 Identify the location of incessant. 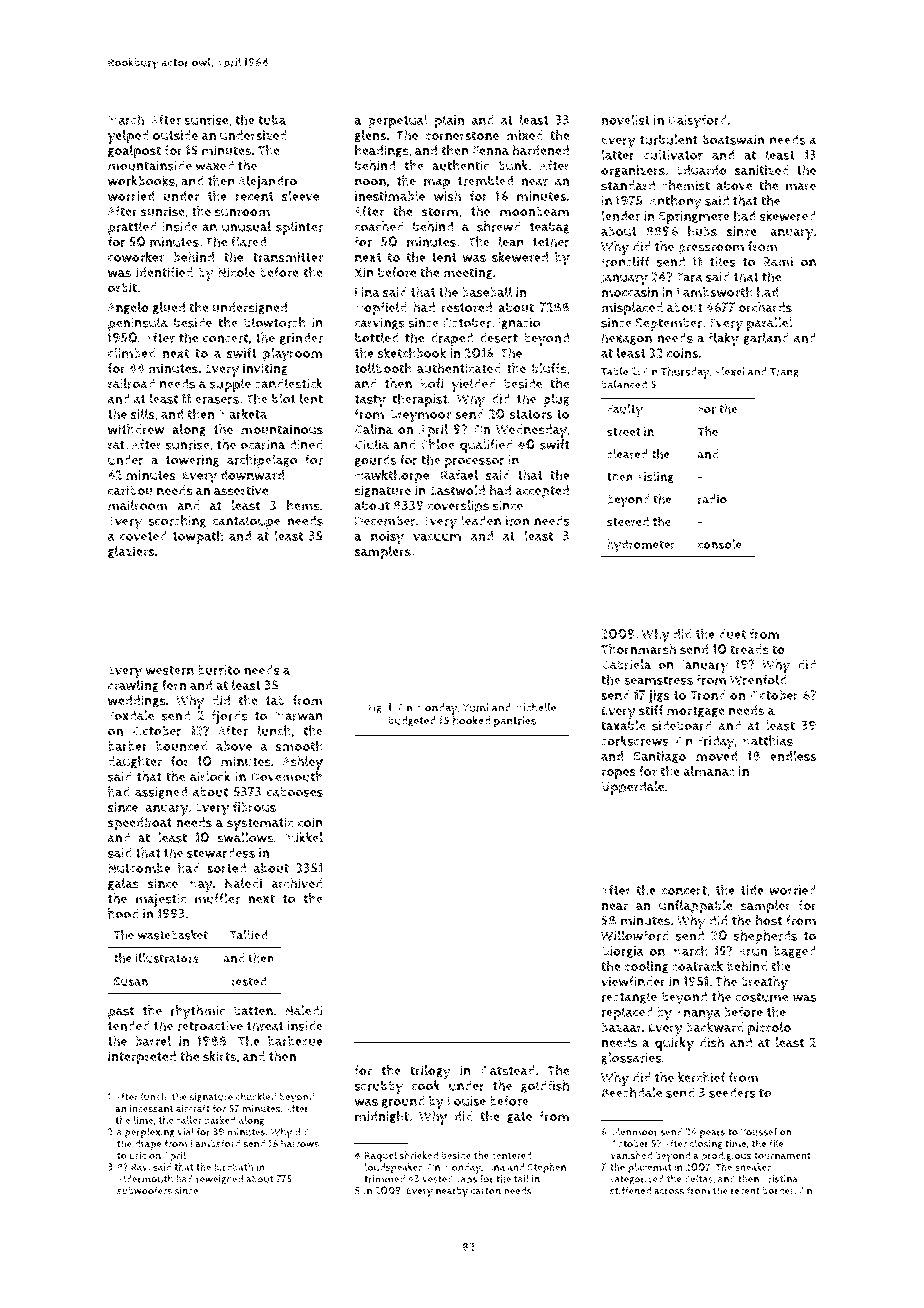
(151, 1108).
